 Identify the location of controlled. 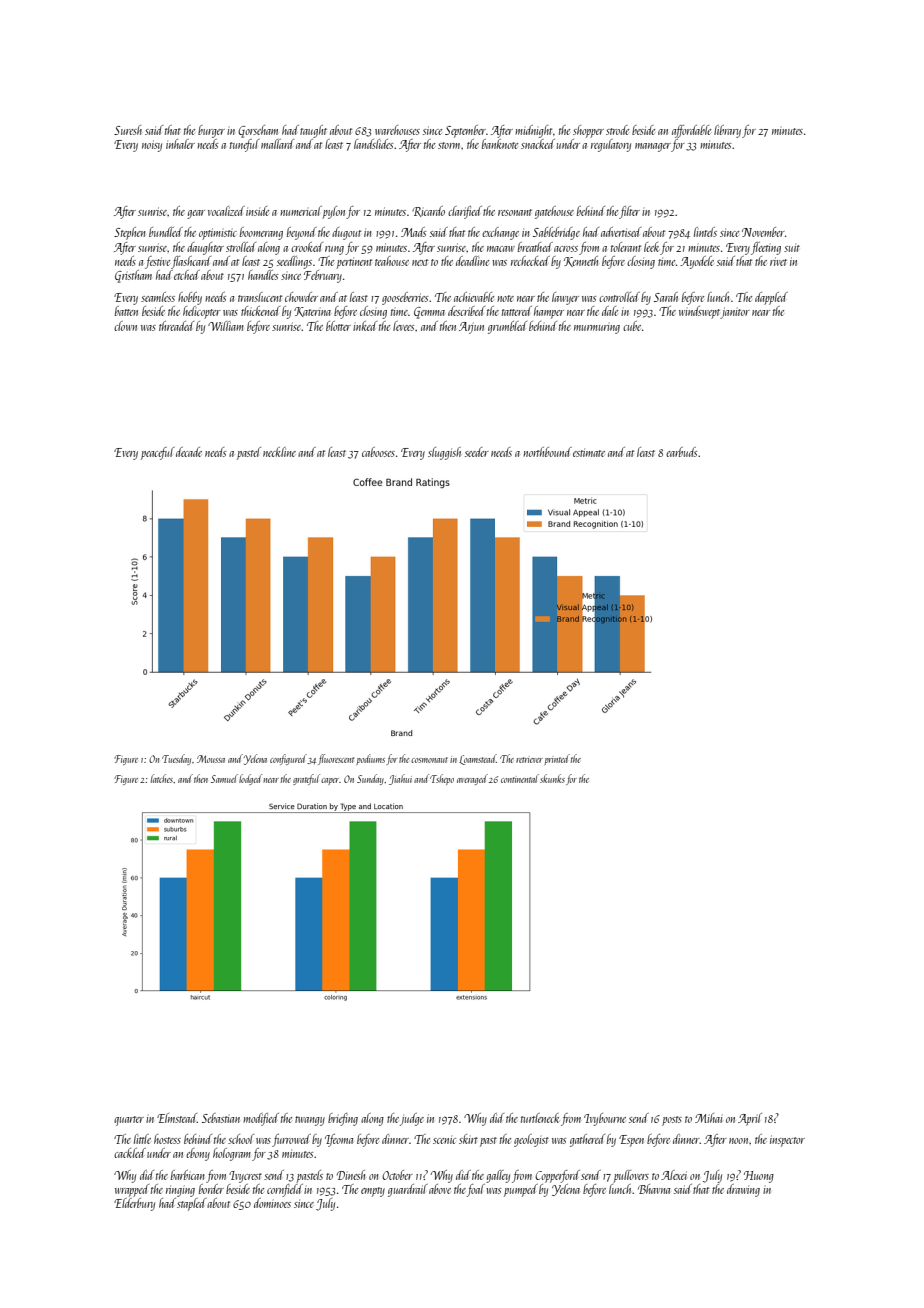
(619, 297).
